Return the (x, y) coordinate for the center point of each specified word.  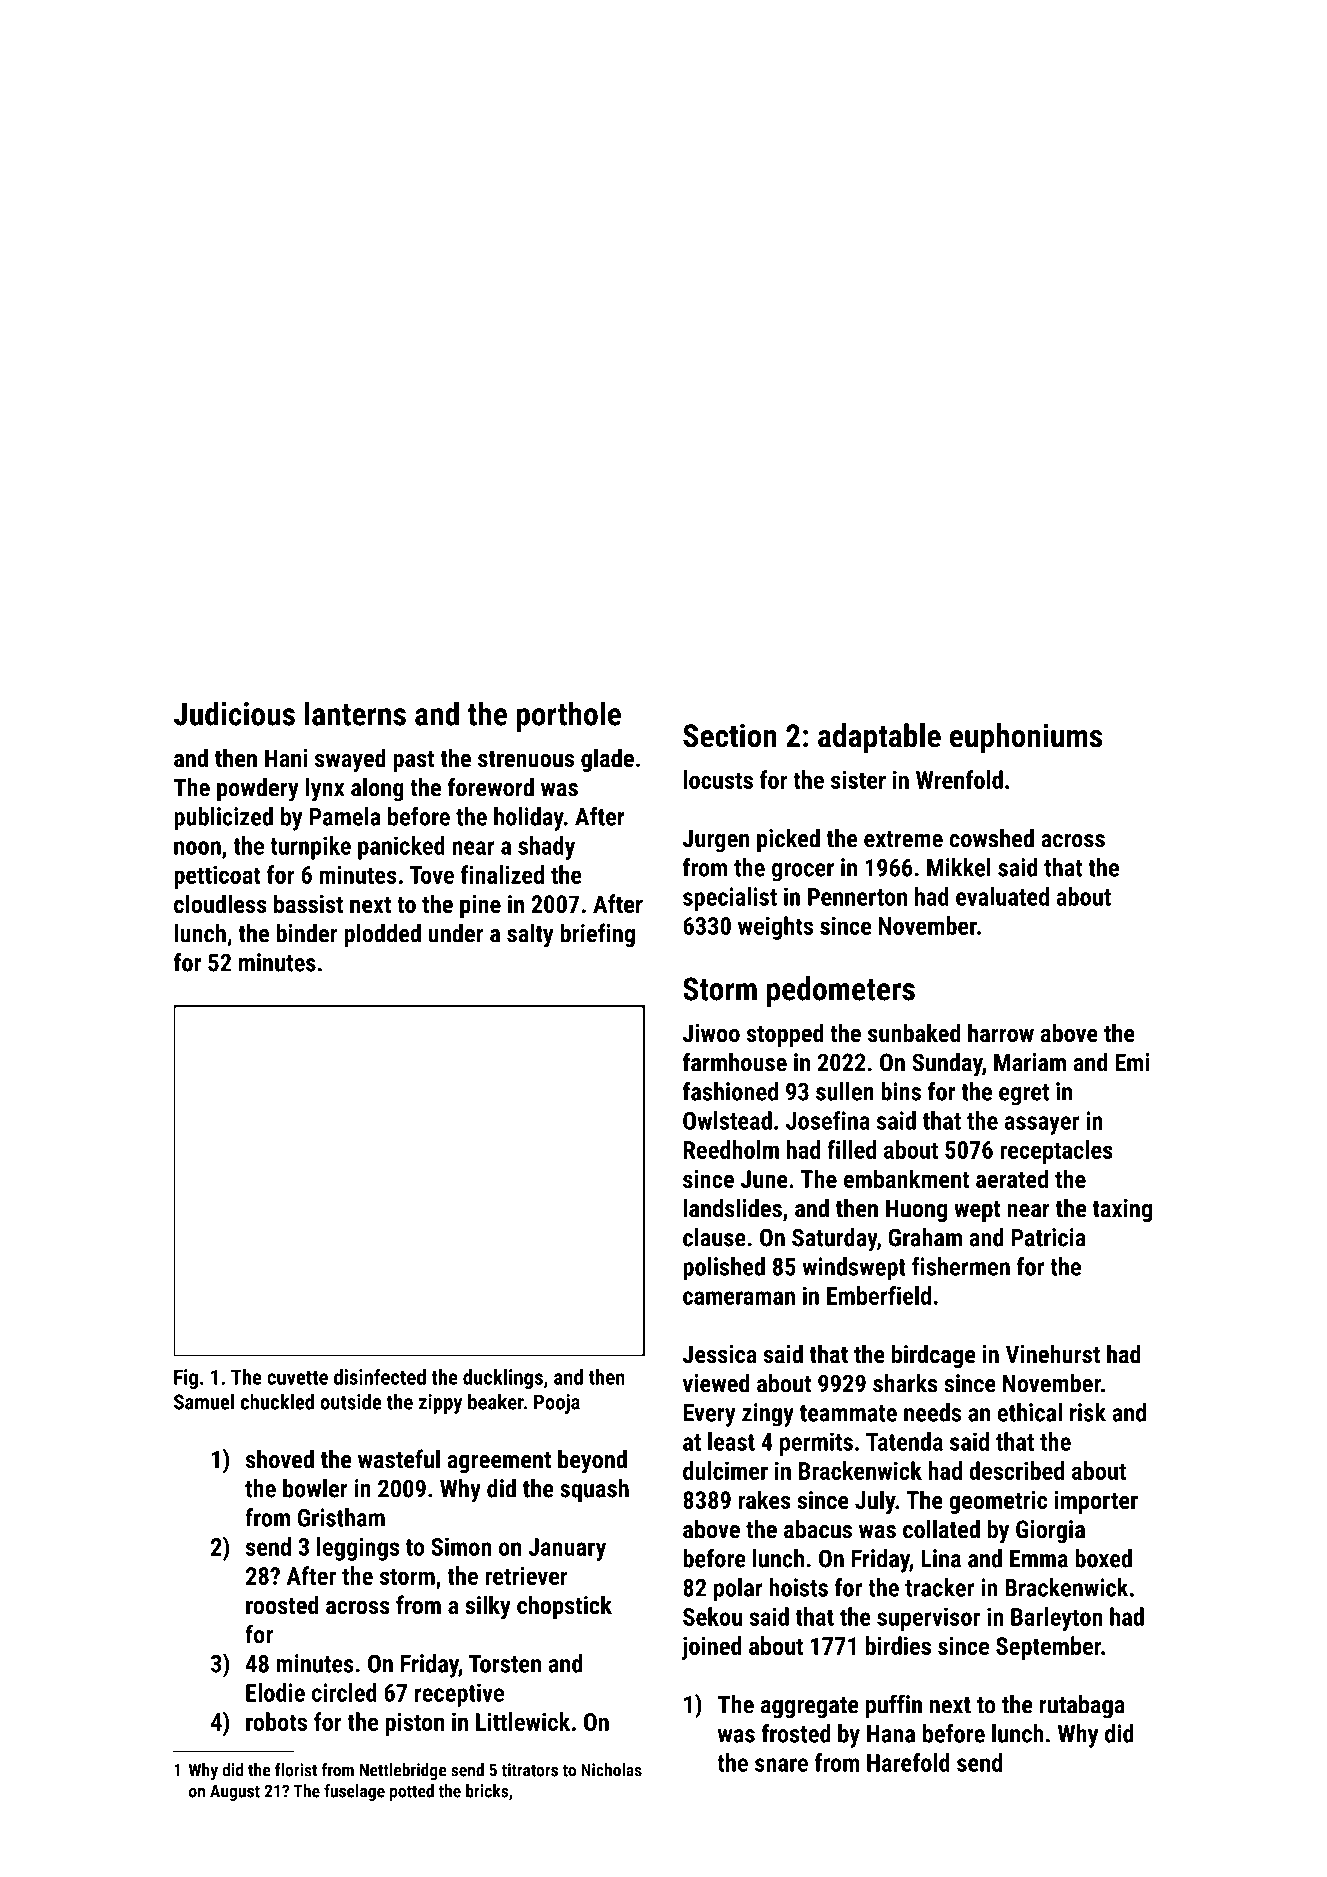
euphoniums (1026, 738)
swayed (350, 760)
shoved (280, 1459)
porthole (569, 716)
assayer (1042, 1125)
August (235, 1793)
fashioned (730, 1091)
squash (594, 1491)
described (1016, 1470)
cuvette (297, 1378)
